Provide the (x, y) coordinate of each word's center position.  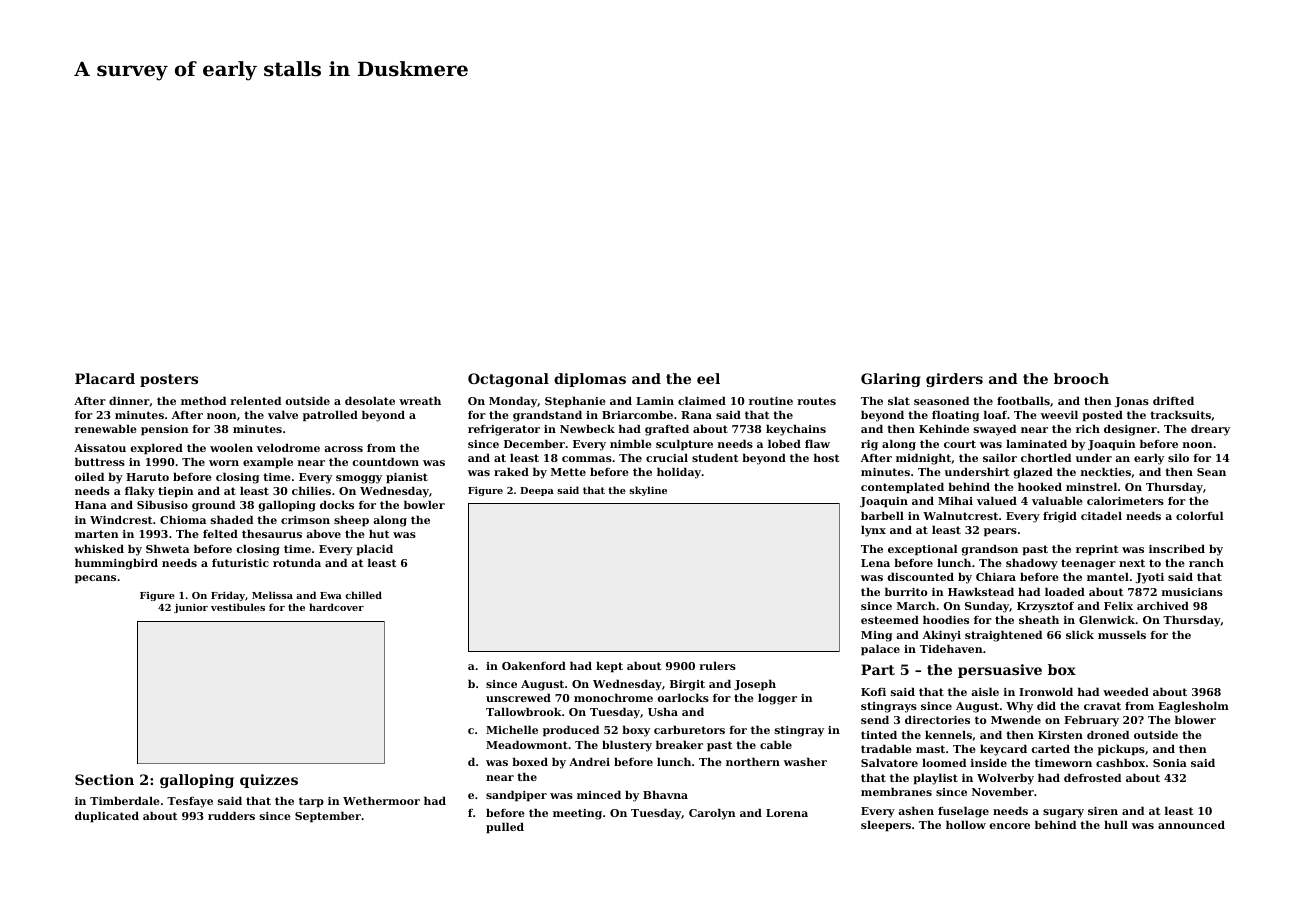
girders (954, 380)
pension (165, 430)
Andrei (589, 761)
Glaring (891, 380)
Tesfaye (190, 802)
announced (1191, 824)
